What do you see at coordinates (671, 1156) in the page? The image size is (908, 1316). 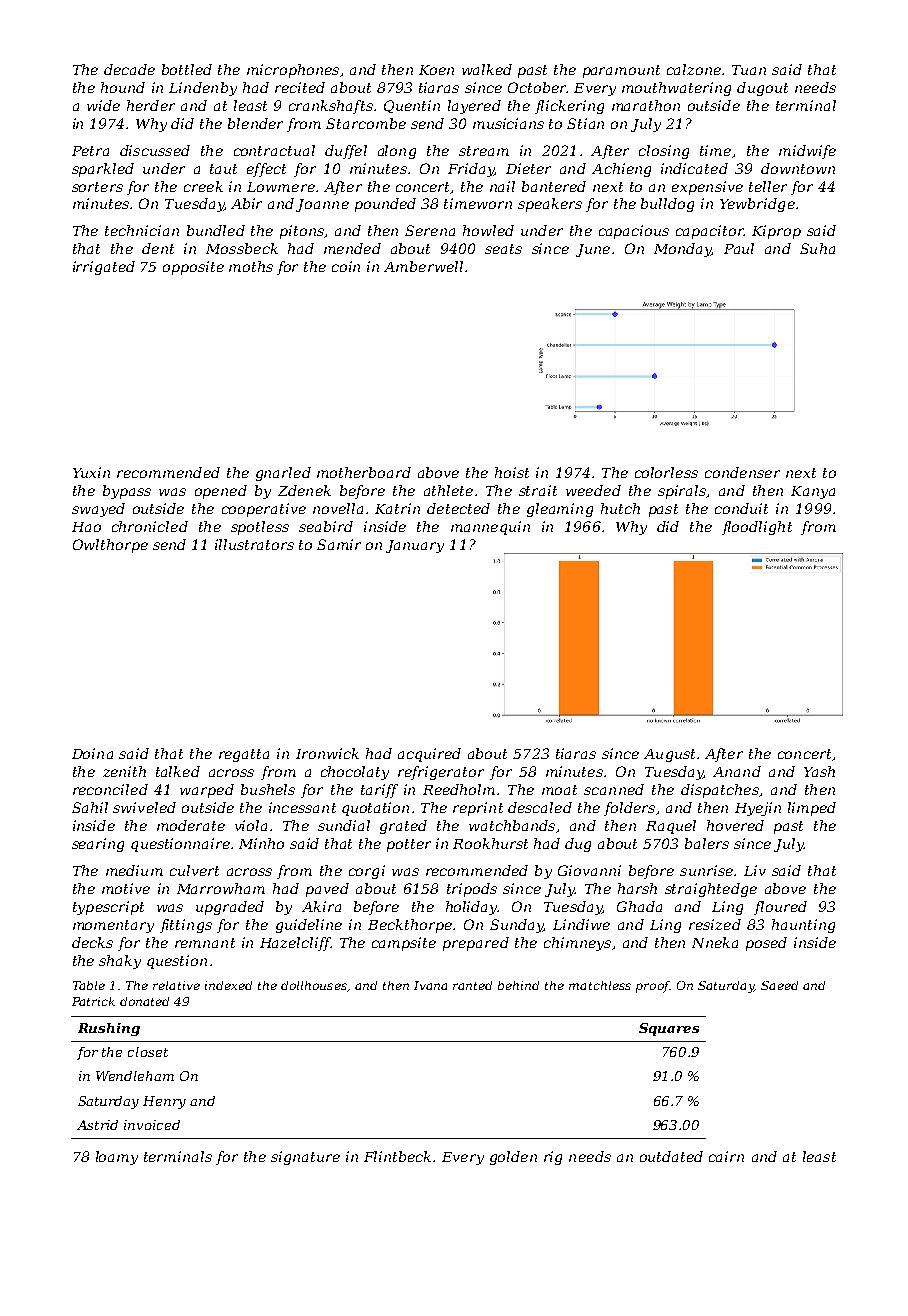 I see `outdated` at bounding box center [671, 1156].
